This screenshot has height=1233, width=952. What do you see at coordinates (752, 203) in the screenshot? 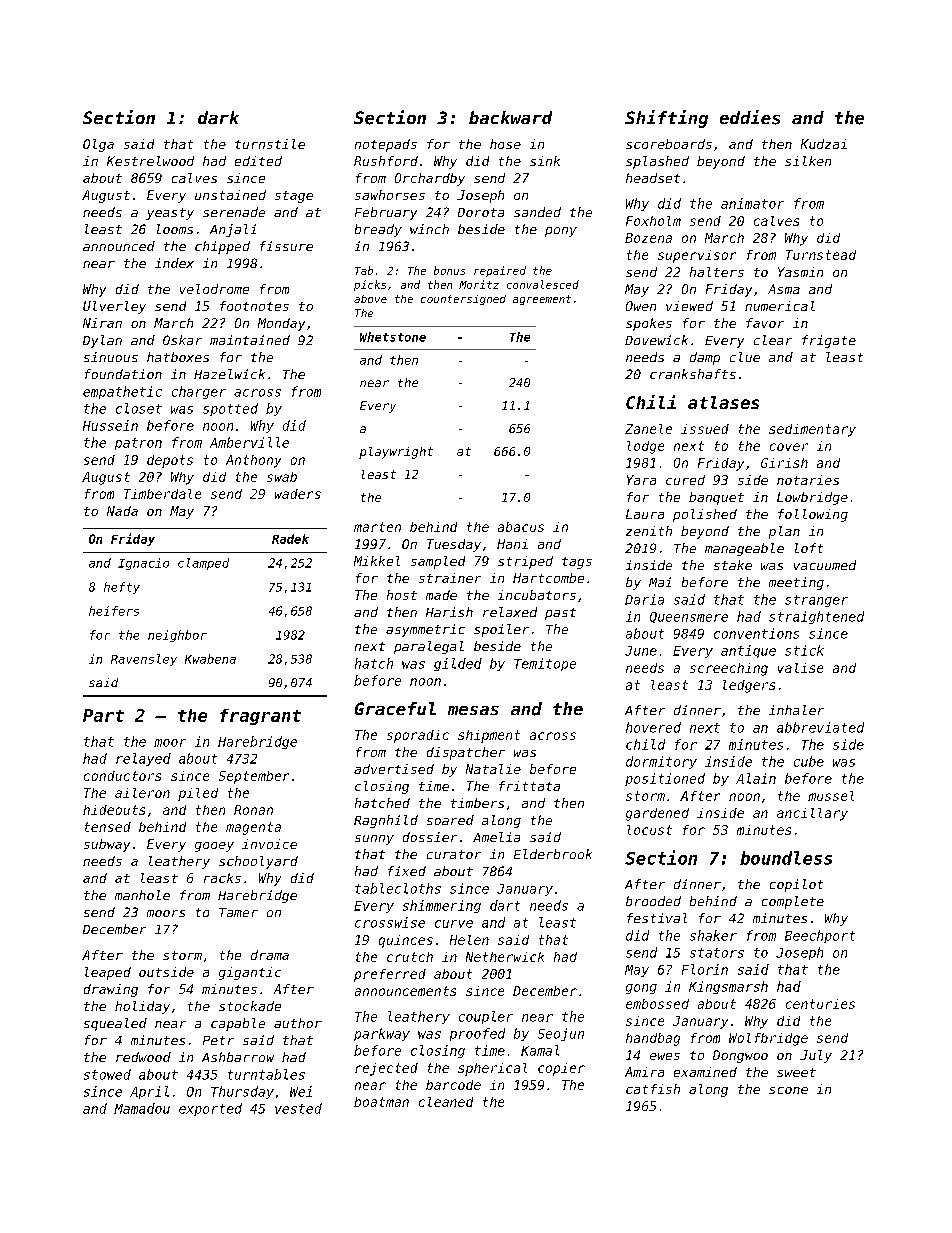
I see `animator` at bounding box center [752, 203].
